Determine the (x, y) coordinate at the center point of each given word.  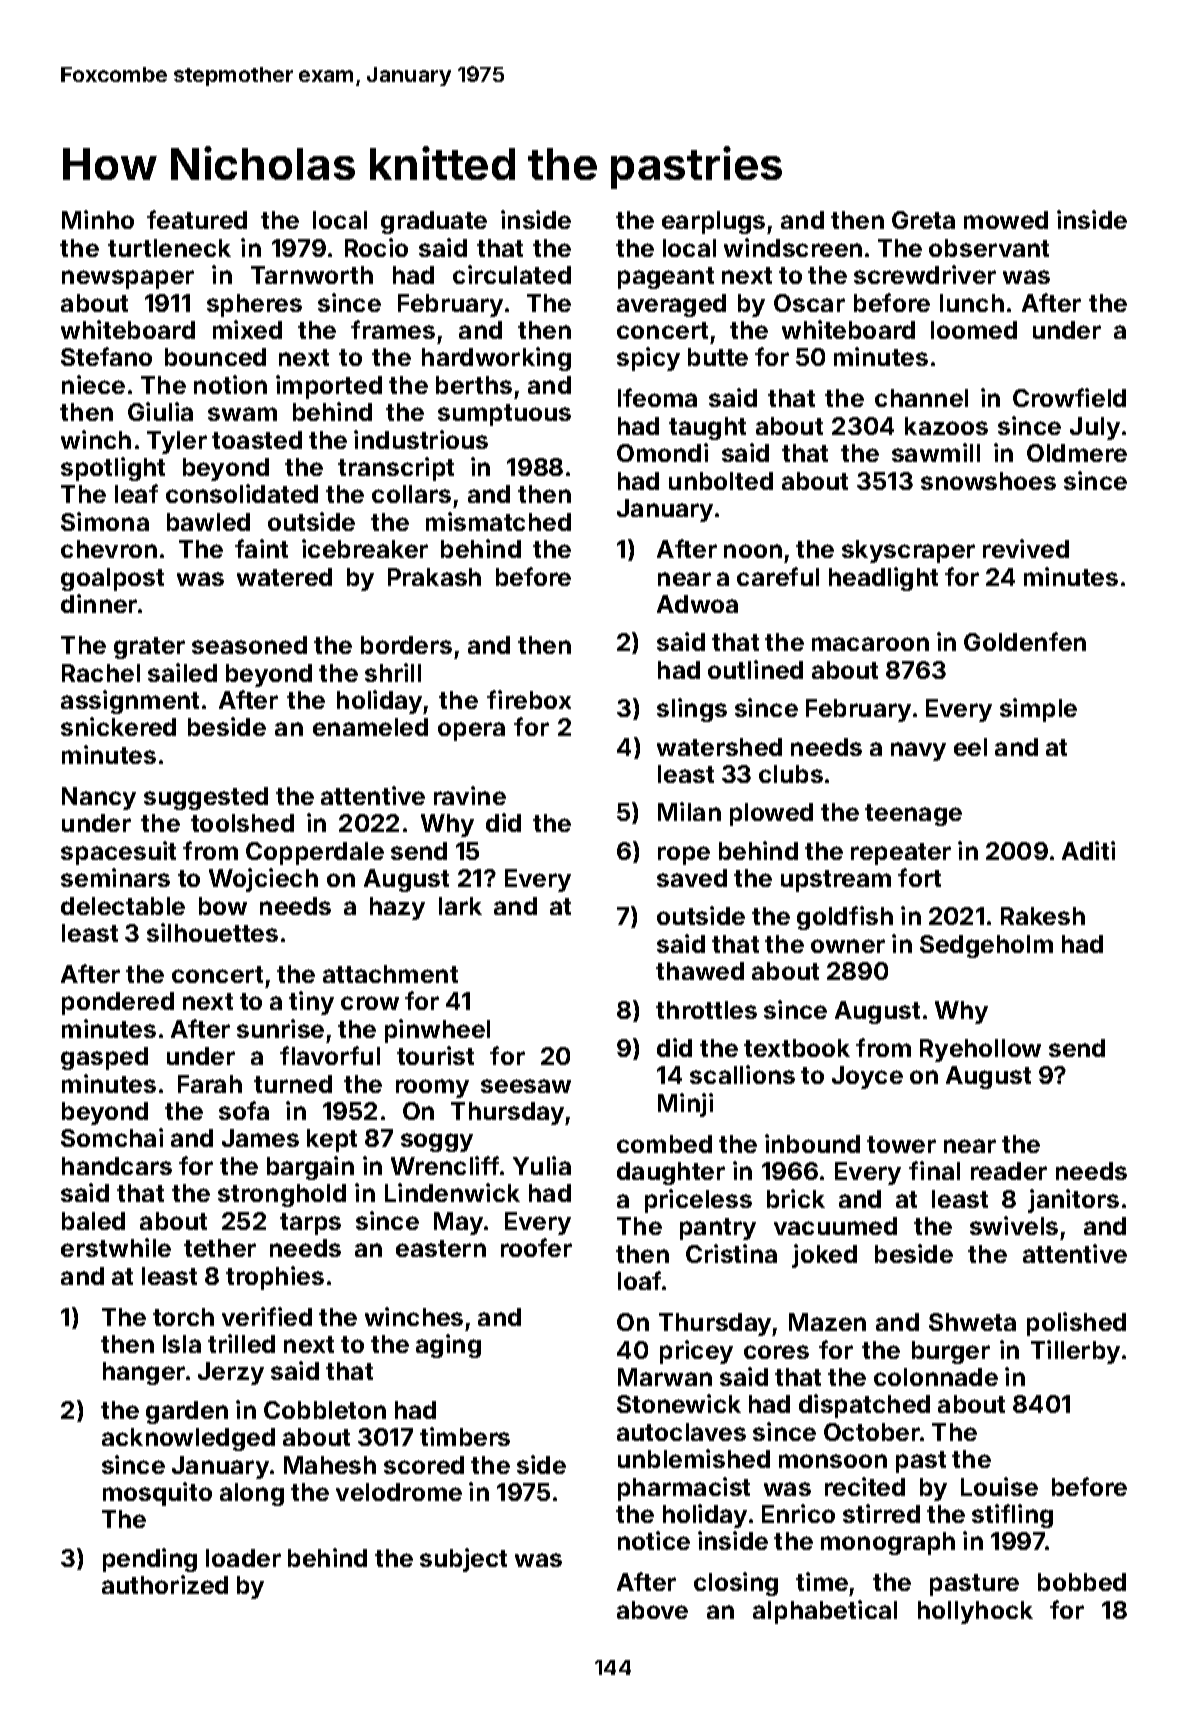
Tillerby (1075, 1352)
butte (718, 357)
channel (921, 398)
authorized (165, 1584)
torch (183, 1317)
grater (149, 648)
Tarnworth (312, 275)
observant (989, 248)
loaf (639, 1280)
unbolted (721, 481)
